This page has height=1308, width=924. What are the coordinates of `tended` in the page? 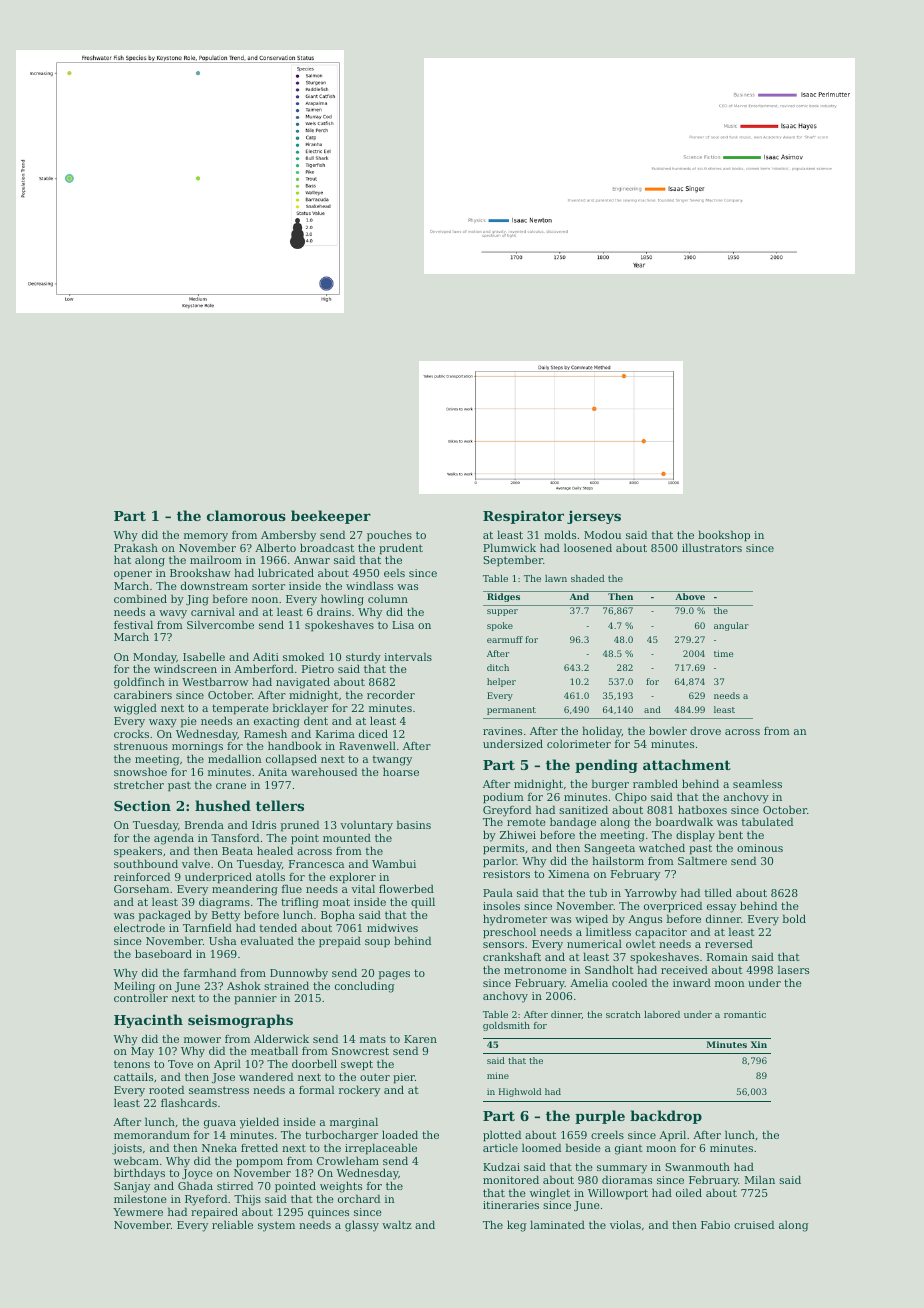 It's located at (278, 927).
